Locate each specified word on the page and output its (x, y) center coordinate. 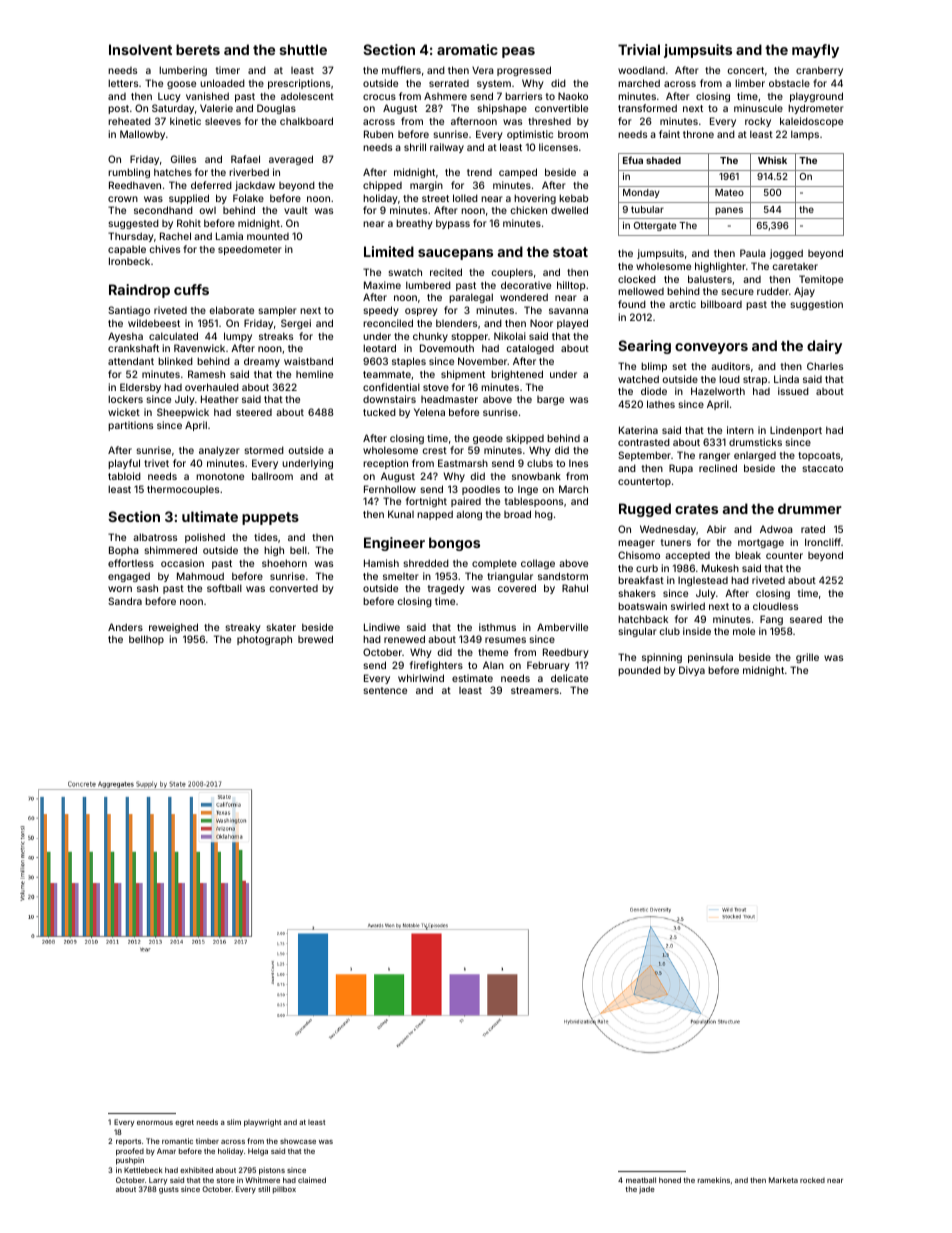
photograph (264, 640)
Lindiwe (382, 627)
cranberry (819, 71)
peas (518, 52)
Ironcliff (823, 542)
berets (198, 49)
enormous (155, 1123)
